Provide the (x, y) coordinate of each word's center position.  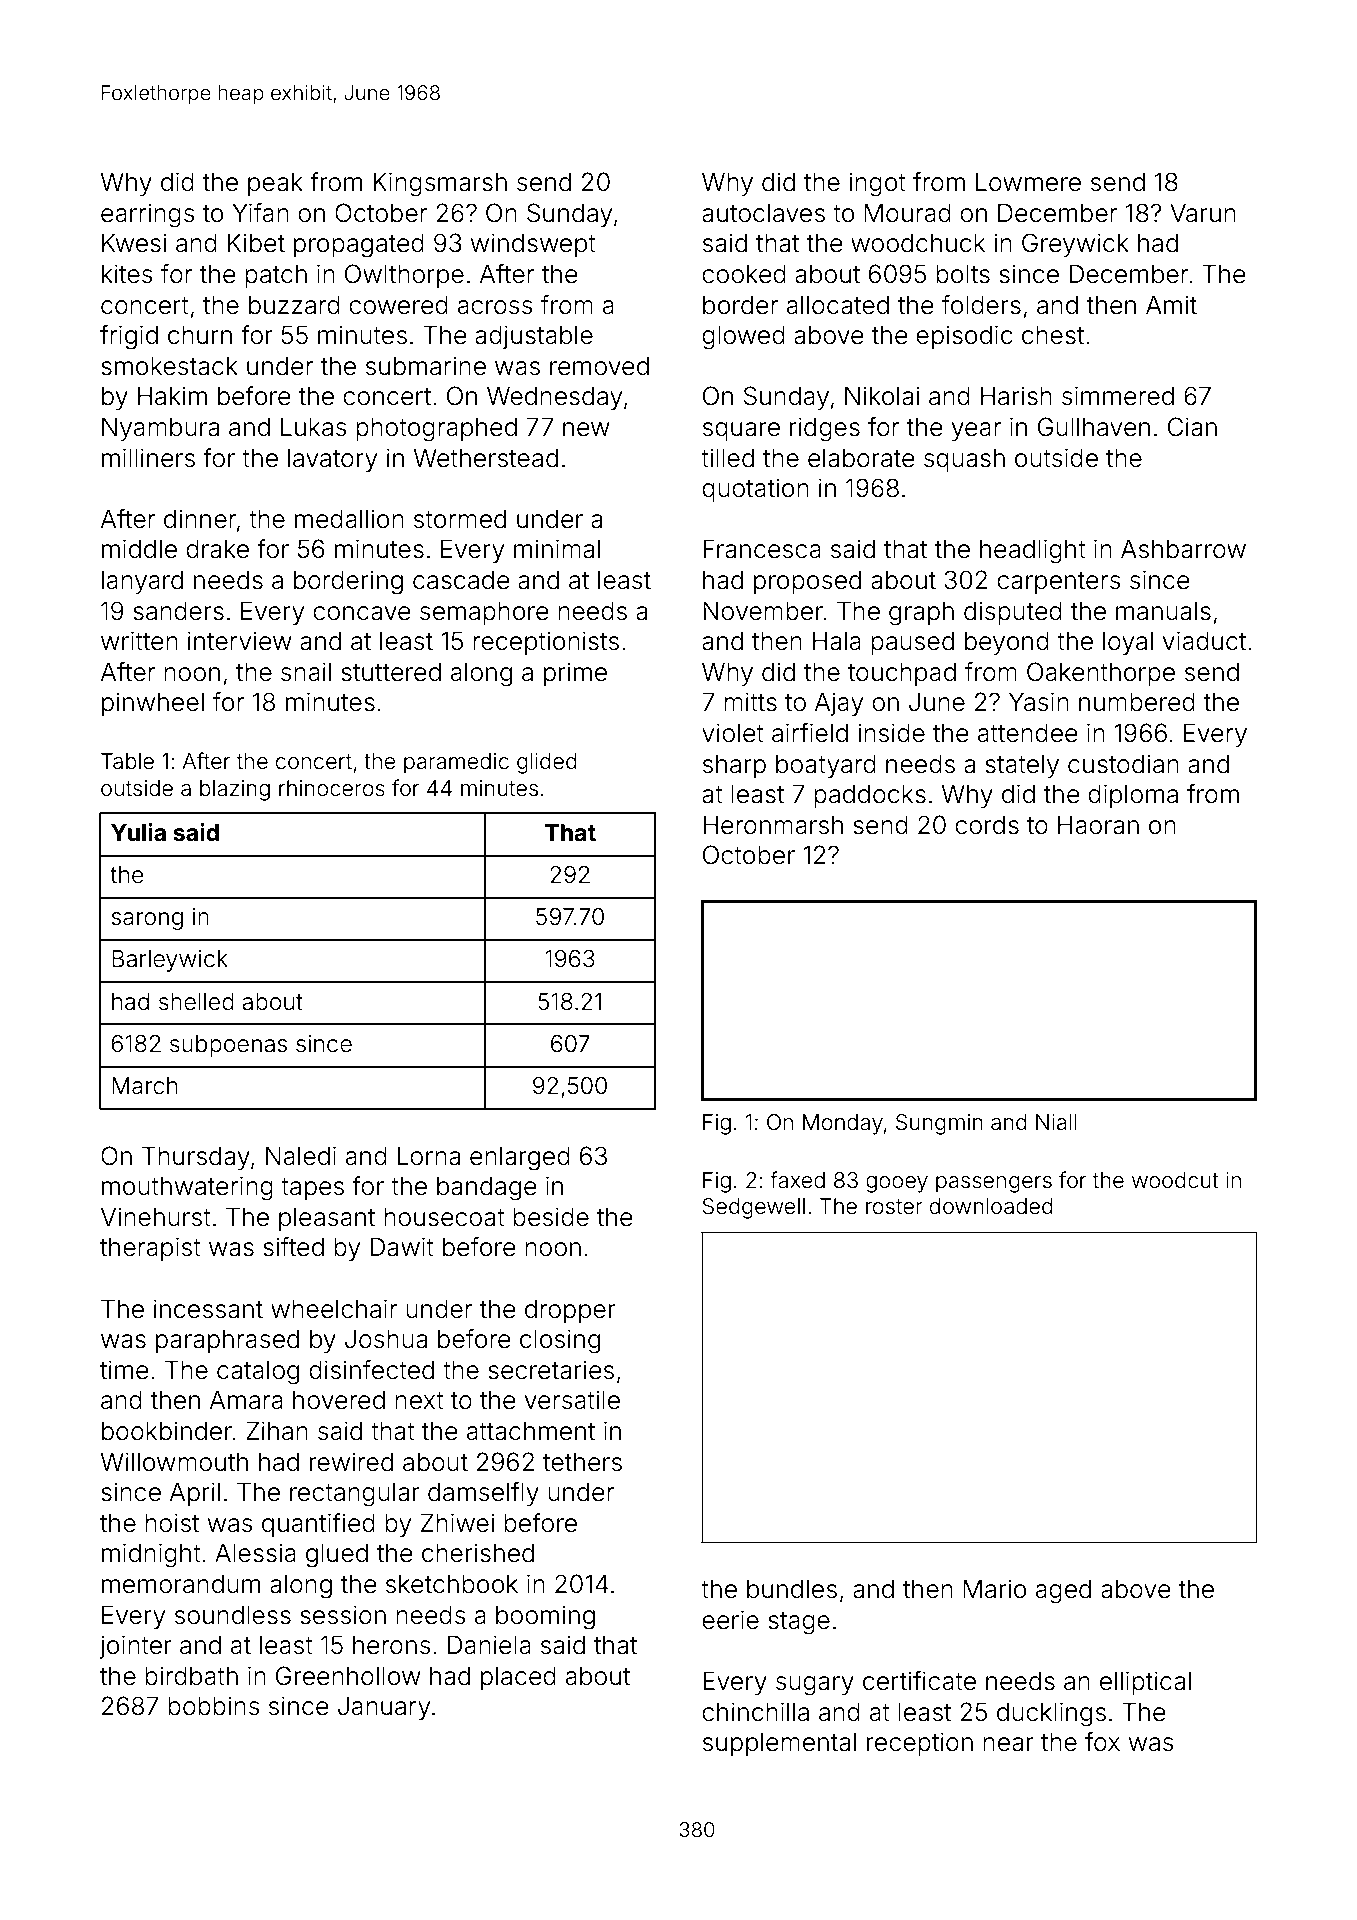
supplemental (779, 1744)
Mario (994, 1589)
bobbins (214, 1706)
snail (306, 672)
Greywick (1075, 245)
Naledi (301, 1156)
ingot (877, 184)
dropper (570, 1311)
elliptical (1145, 1683)
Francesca (762, 549)
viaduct (1204, 641)
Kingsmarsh (440, 184)
